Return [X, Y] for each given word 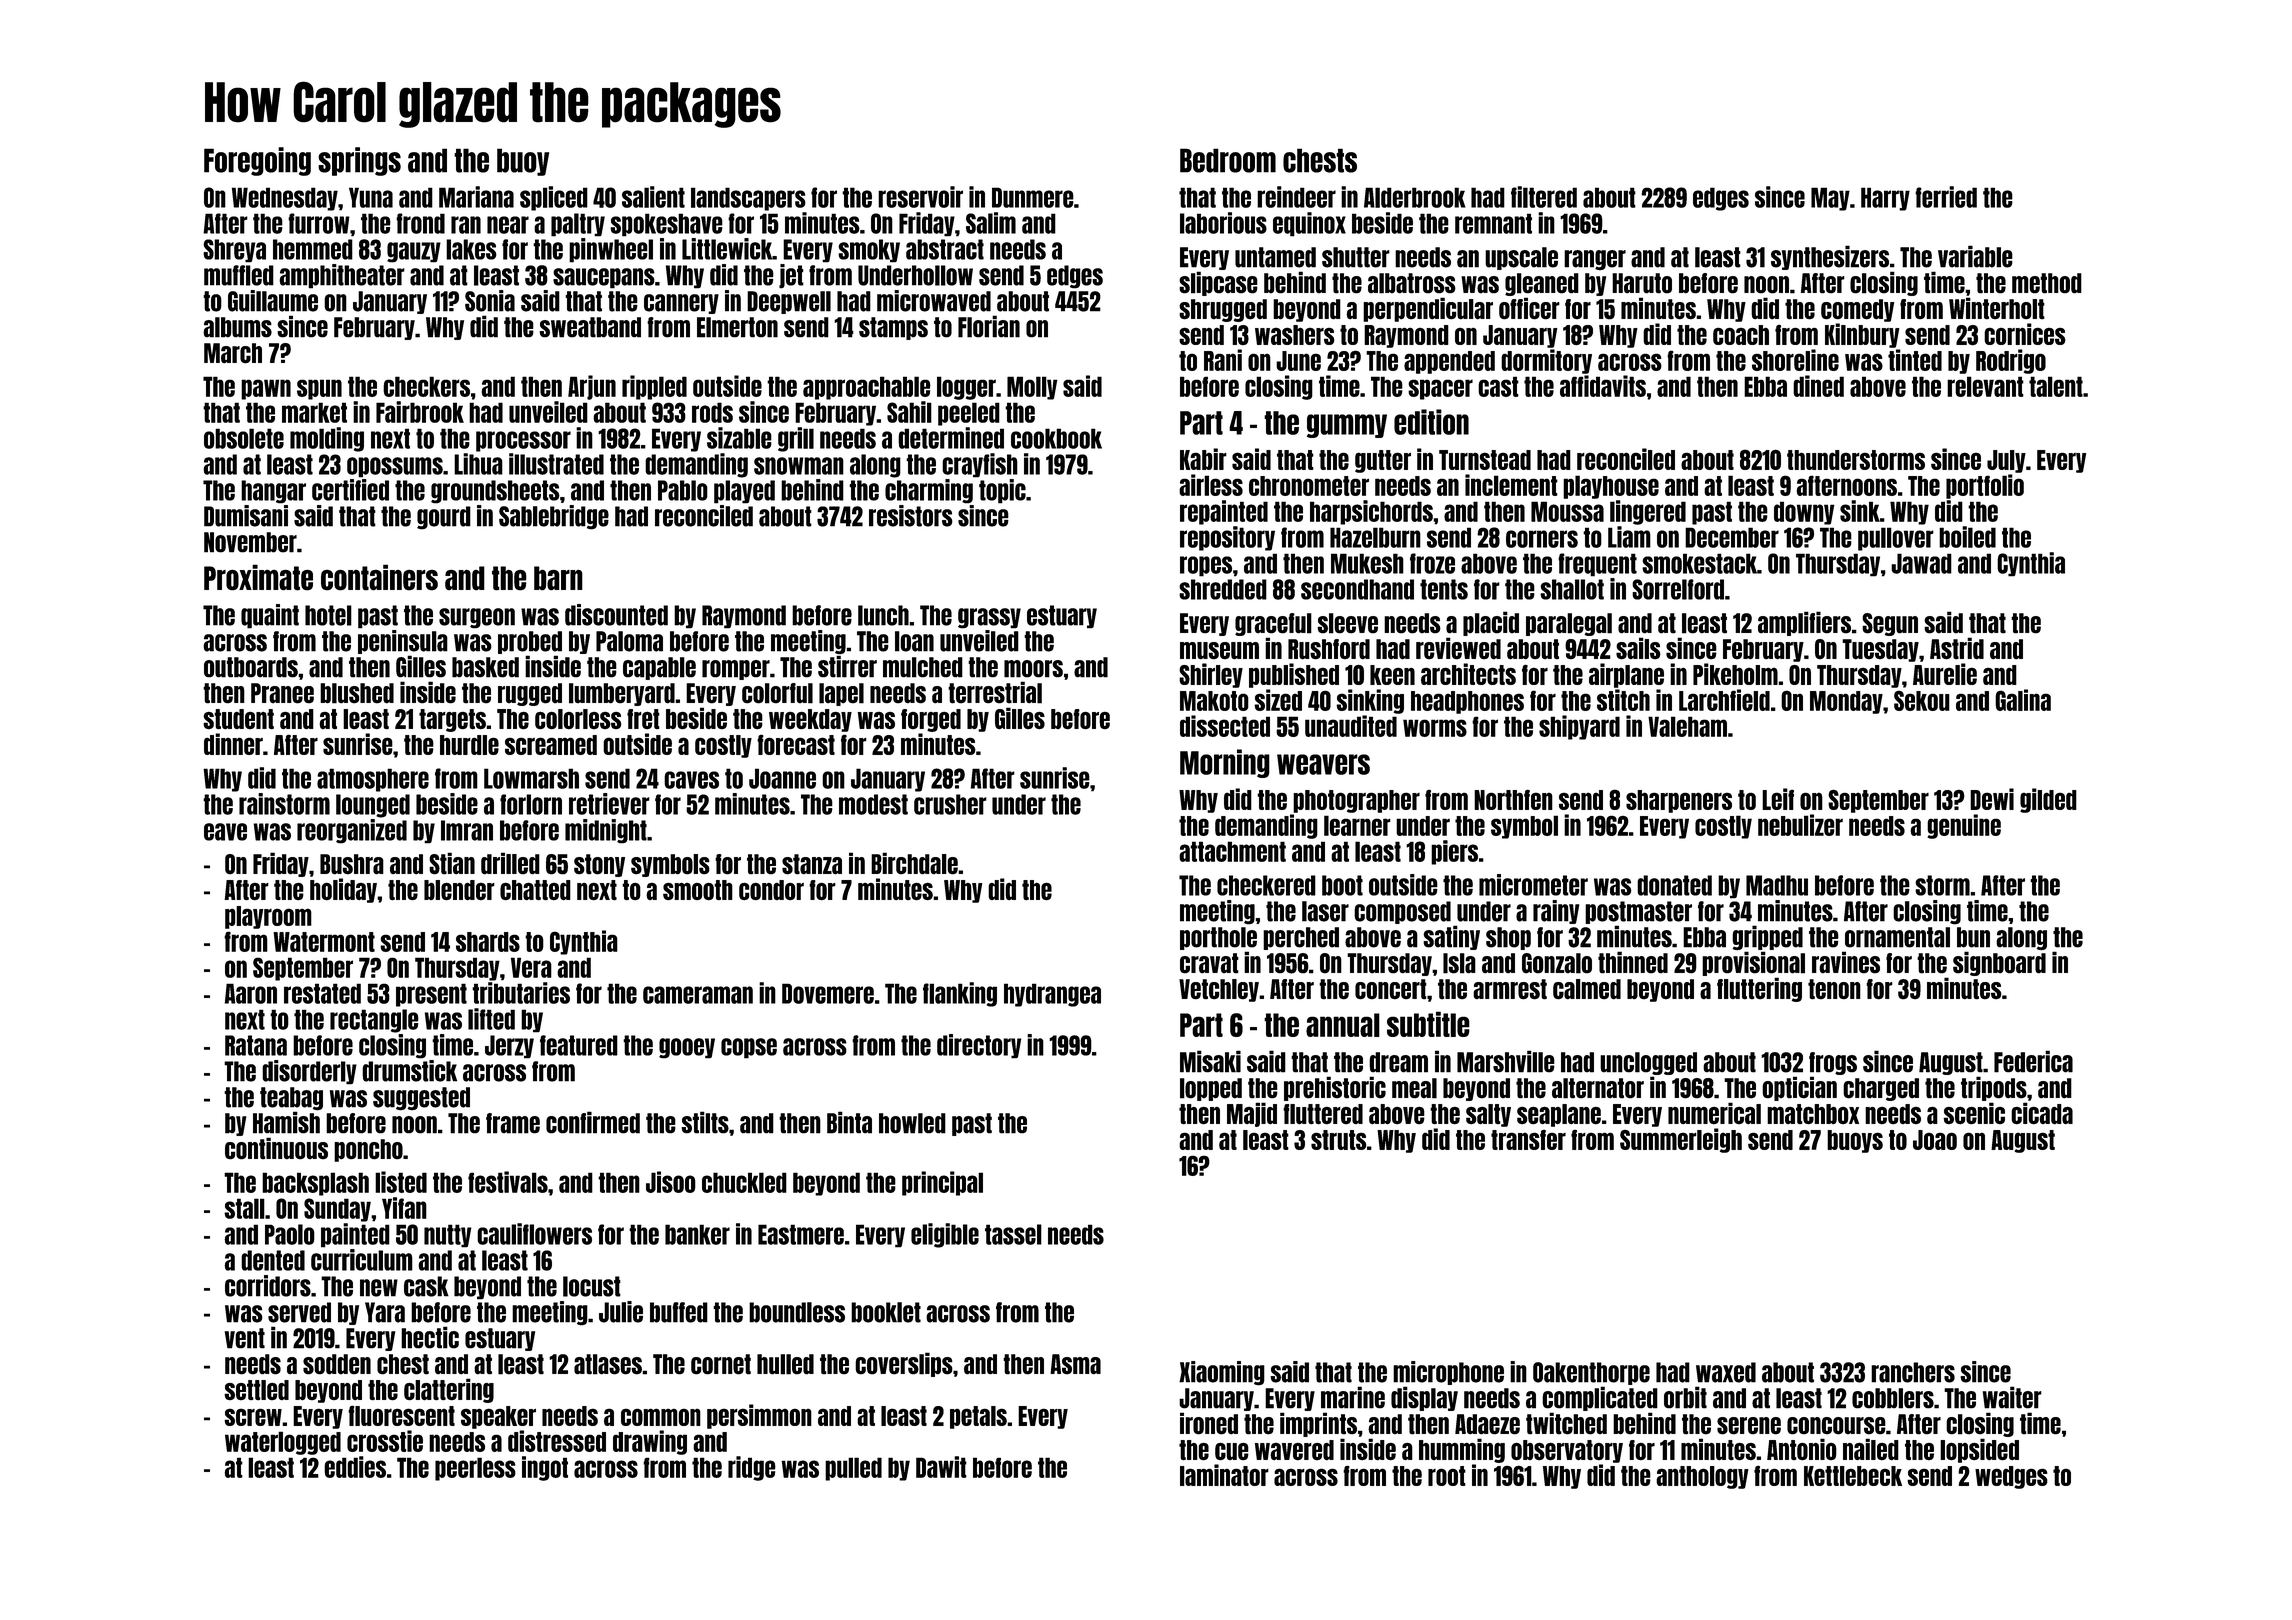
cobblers [1893, 1398]
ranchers [1913, 1372]
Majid [1252, 1114]
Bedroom [1228, 160]
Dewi [1992, 799]
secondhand [1357, 589]
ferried [1946, 197]
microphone [1448, 1373]
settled [256, 1390]
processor [523, 441]
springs [359, 161]
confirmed [593, 1122]
